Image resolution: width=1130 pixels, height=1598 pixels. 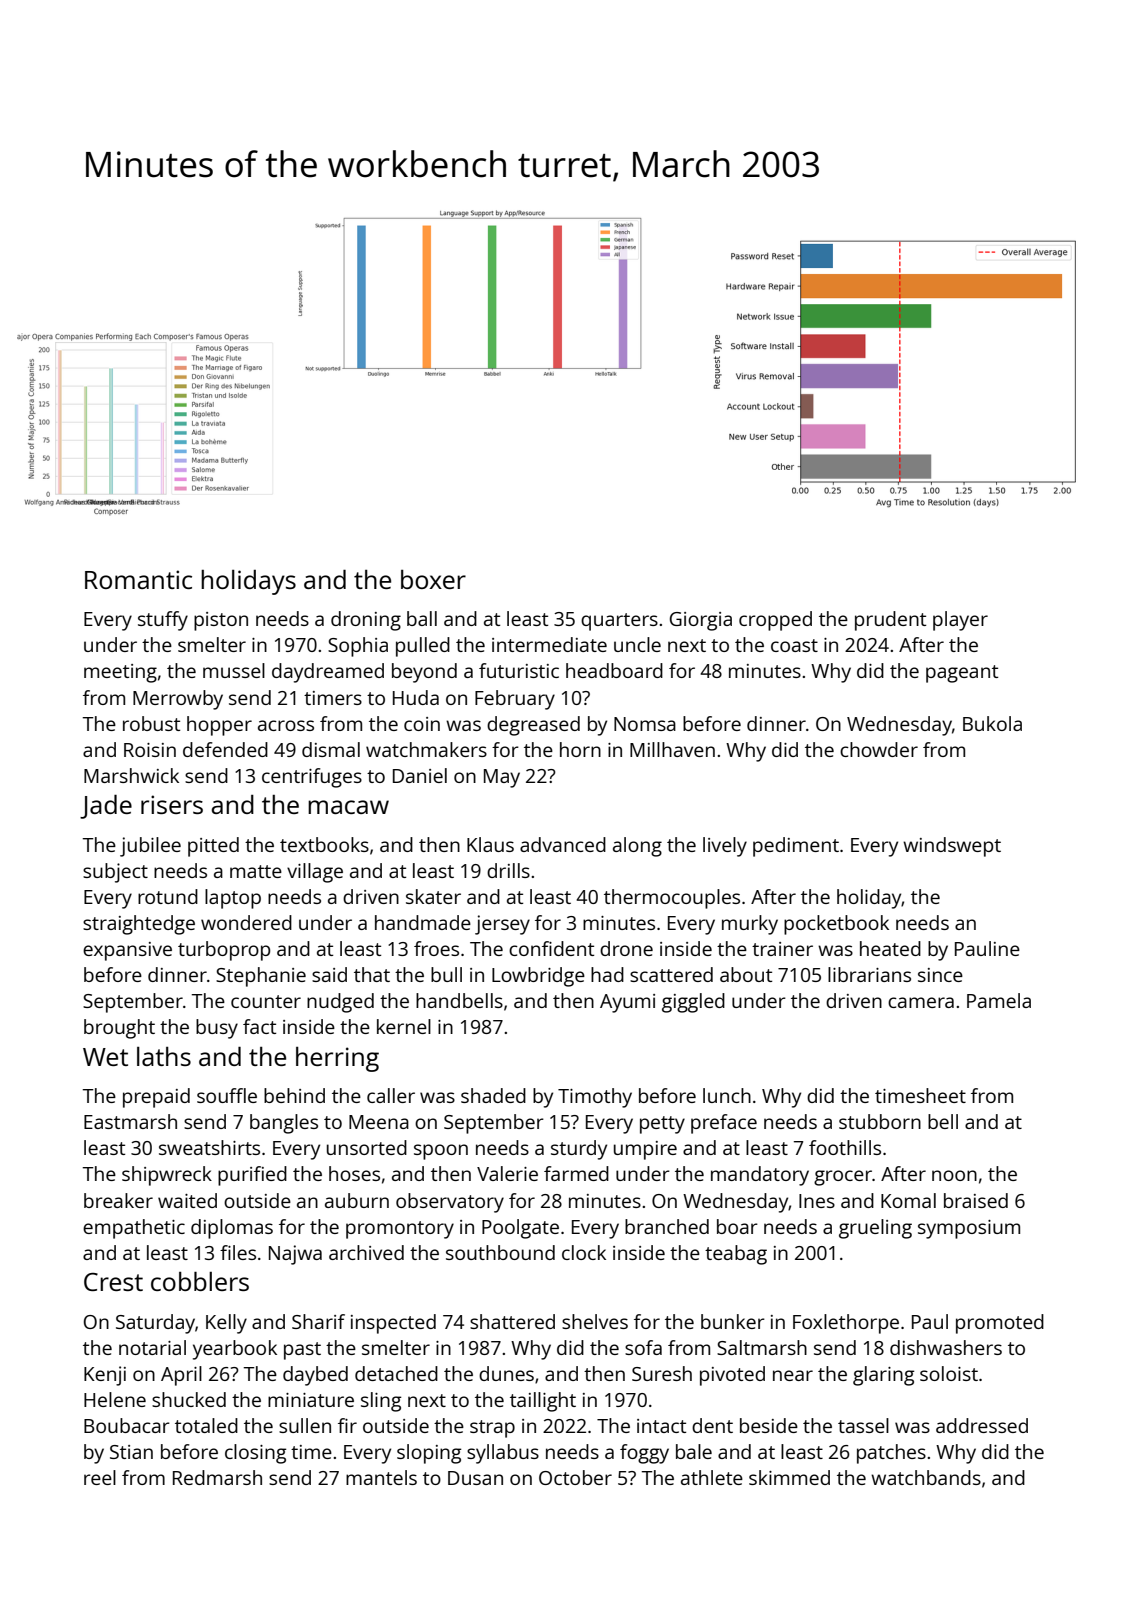 What do you see at coordinates (138, 579) in the document?
I see `Romantic` at bounding box center [138, 579].
